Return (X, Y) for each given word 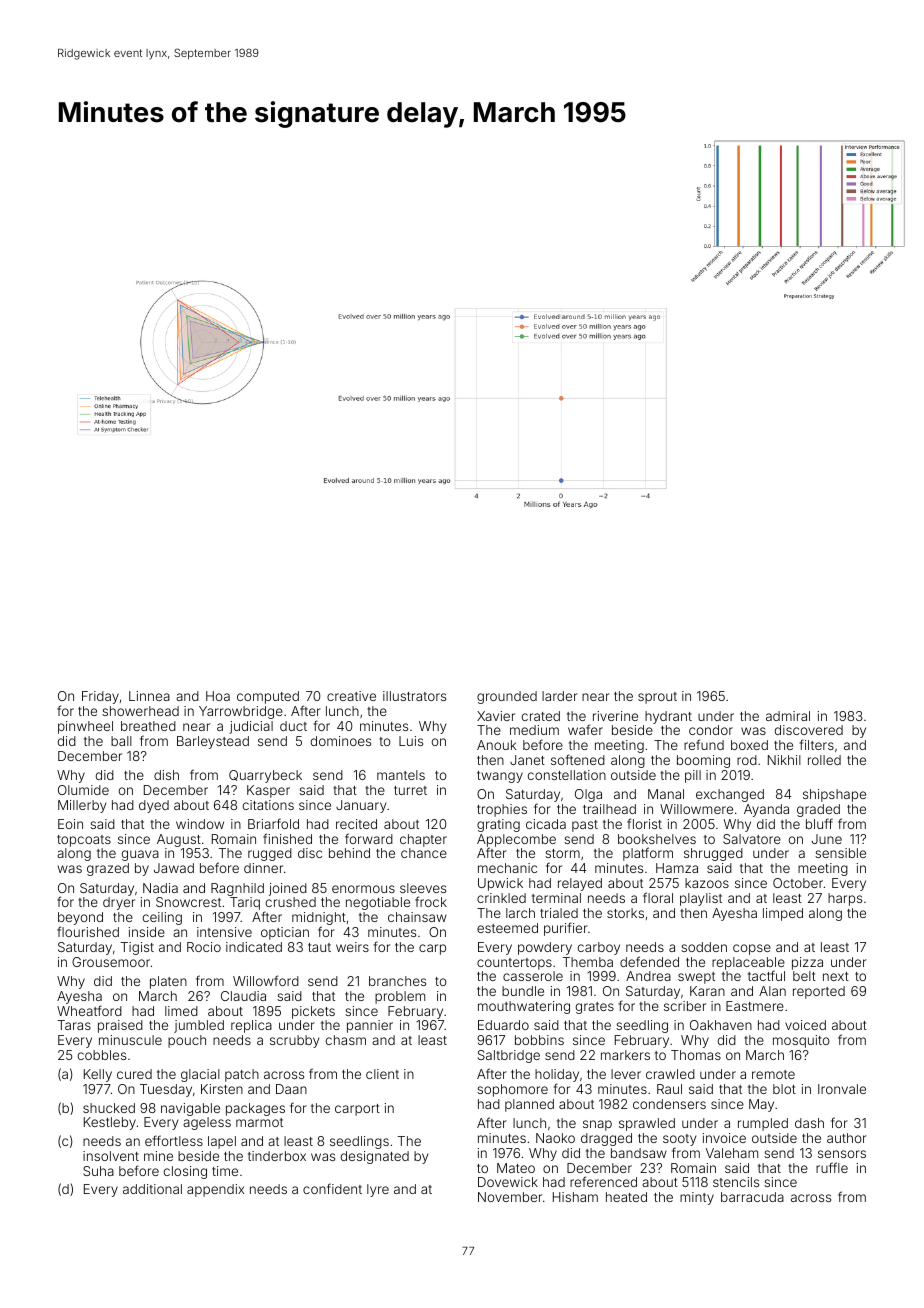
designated (375, 1157)
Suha (98, 1171)
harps (845, 899)
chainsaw (417, 917)
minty (697, 1198)
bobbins (539, 1040)
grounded (507, 697)
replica (251, 1026)
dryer (119, 903)
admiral (788, 716)
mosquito (801, 1041)
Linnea (149, 696)
